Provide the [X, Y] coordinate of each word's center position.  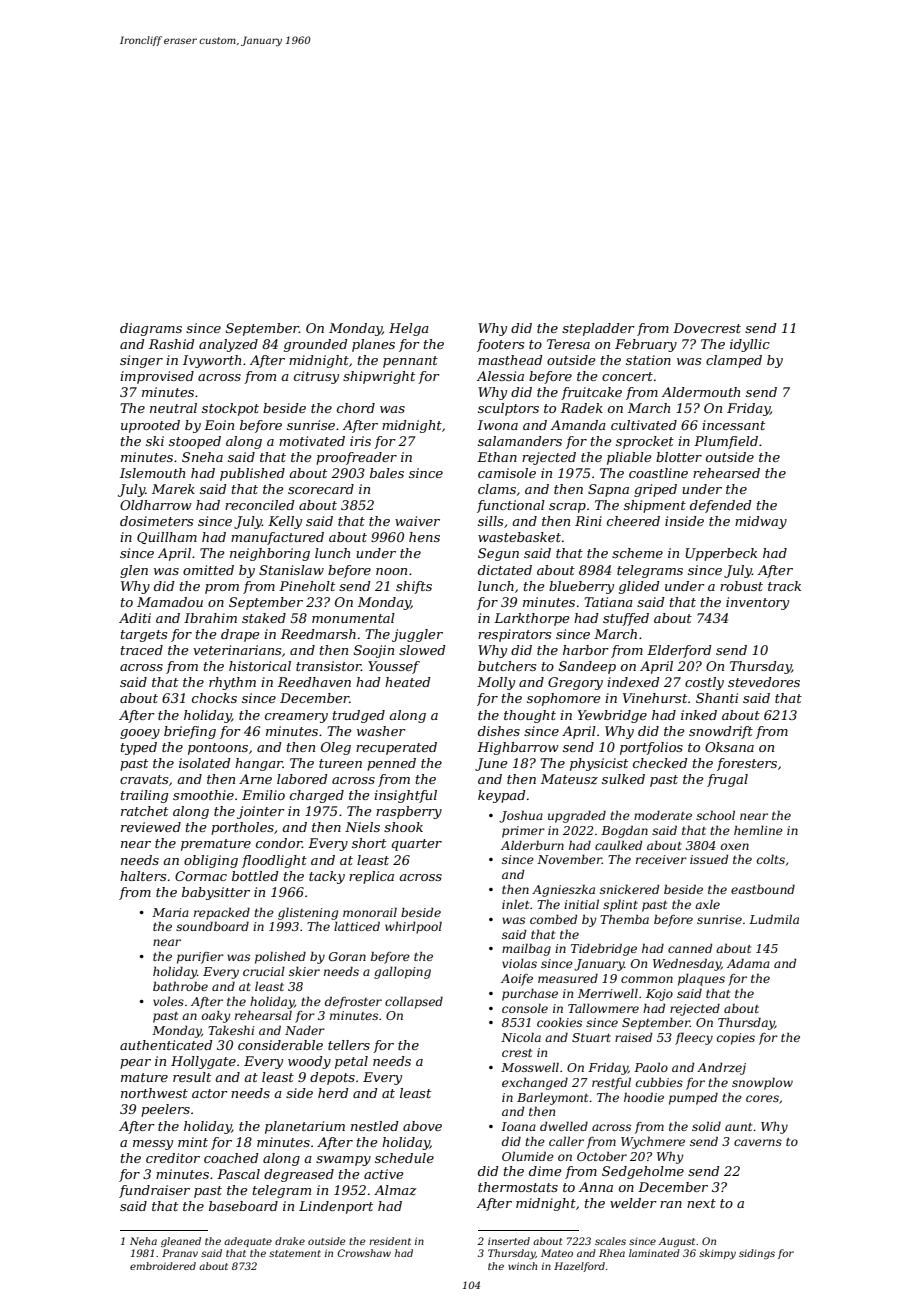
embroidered [163, 1266]
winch [522, 1266]
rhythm [232, 683]
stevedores [764, 682]
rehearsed [726, 473]
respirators [514, 635]
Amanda [578, 425]
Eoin [219, 425]
